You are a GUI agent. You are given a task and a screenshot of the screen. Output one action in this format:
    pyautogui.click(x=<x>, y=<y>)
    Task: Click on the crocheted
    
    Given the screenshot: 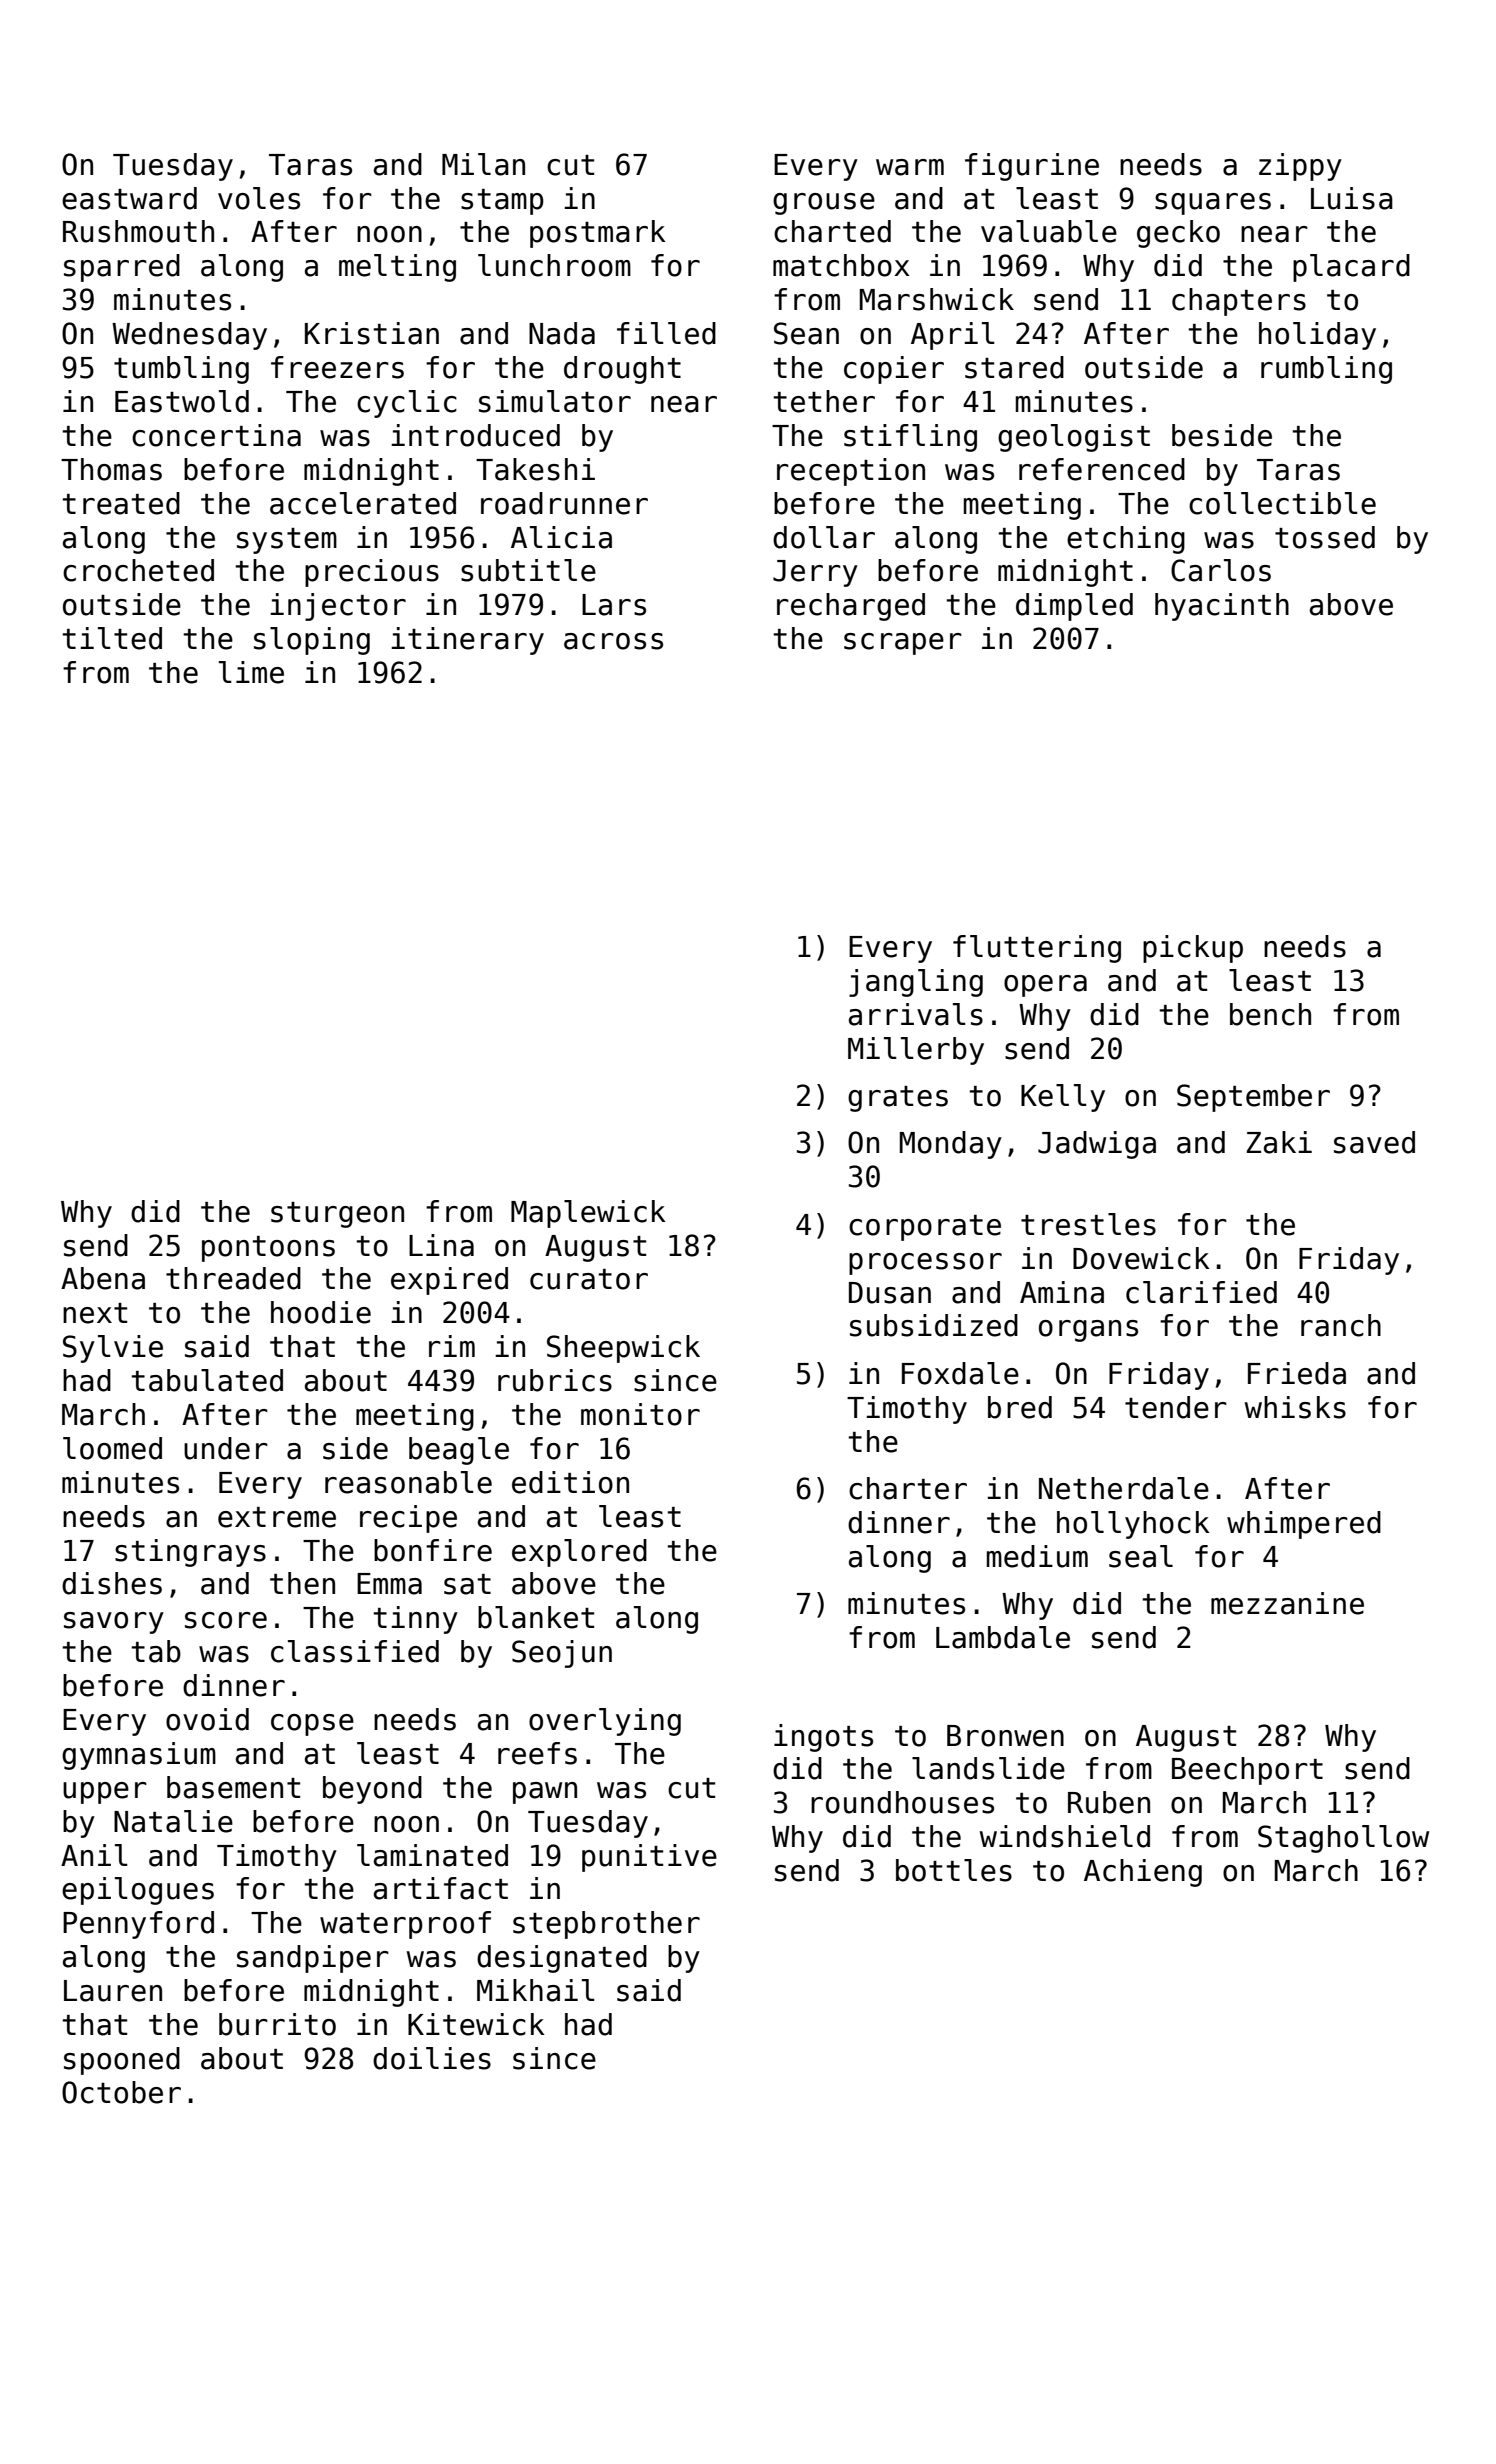 What is the action you would take?
    pyautogui.click(x=138, y=570)
